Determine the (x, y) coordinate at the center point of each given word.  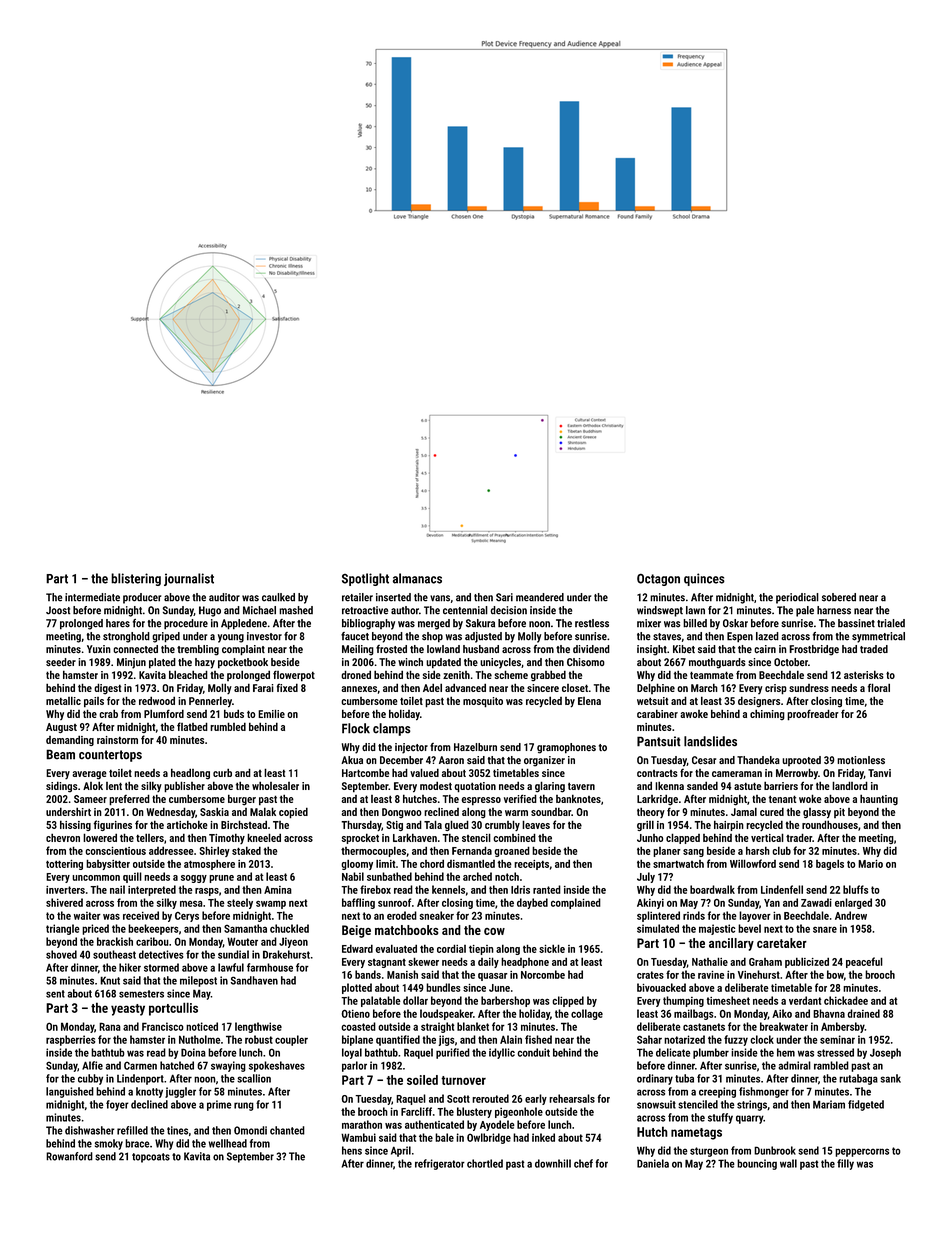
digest (107, 689)
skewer (423, 961)
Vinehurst (759, 974)
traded (874, 649)
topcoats (151, 1158)
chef (583, 1163)
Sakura (480, 623)
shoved (61, 954)
